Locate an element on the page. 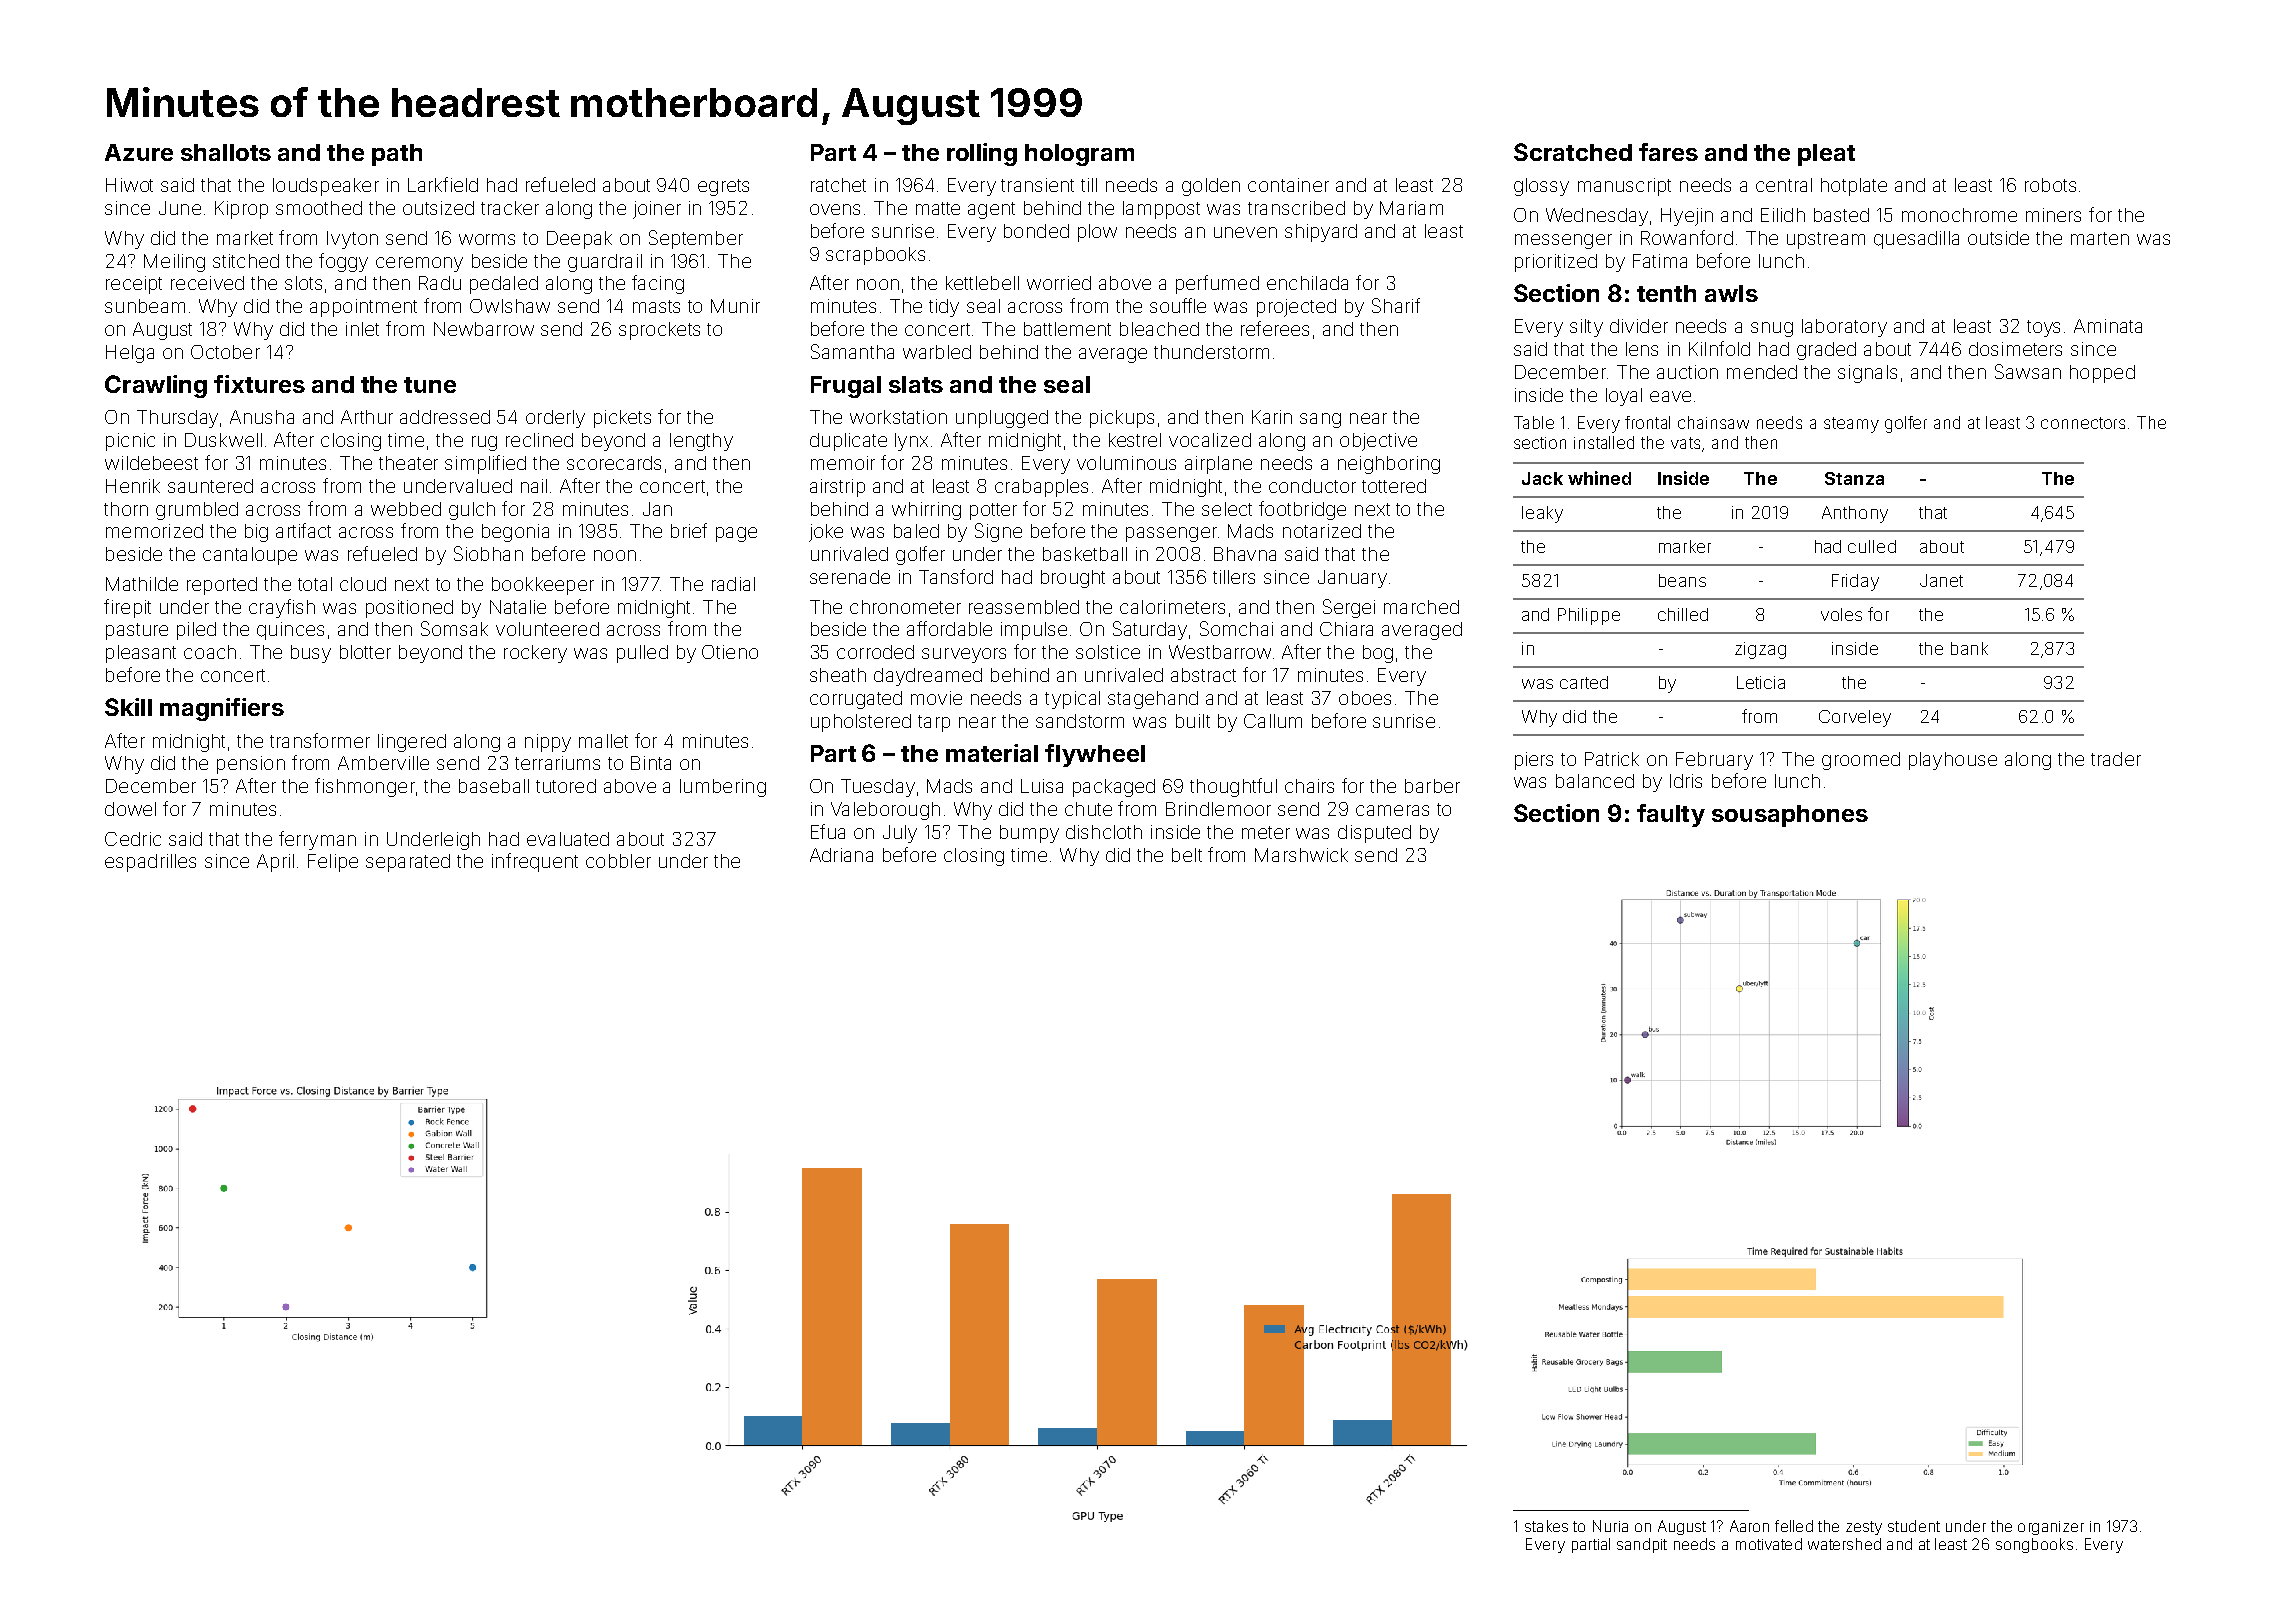 This document has height=1614, width=2282. barber is located at coordinates (1432, 786).
